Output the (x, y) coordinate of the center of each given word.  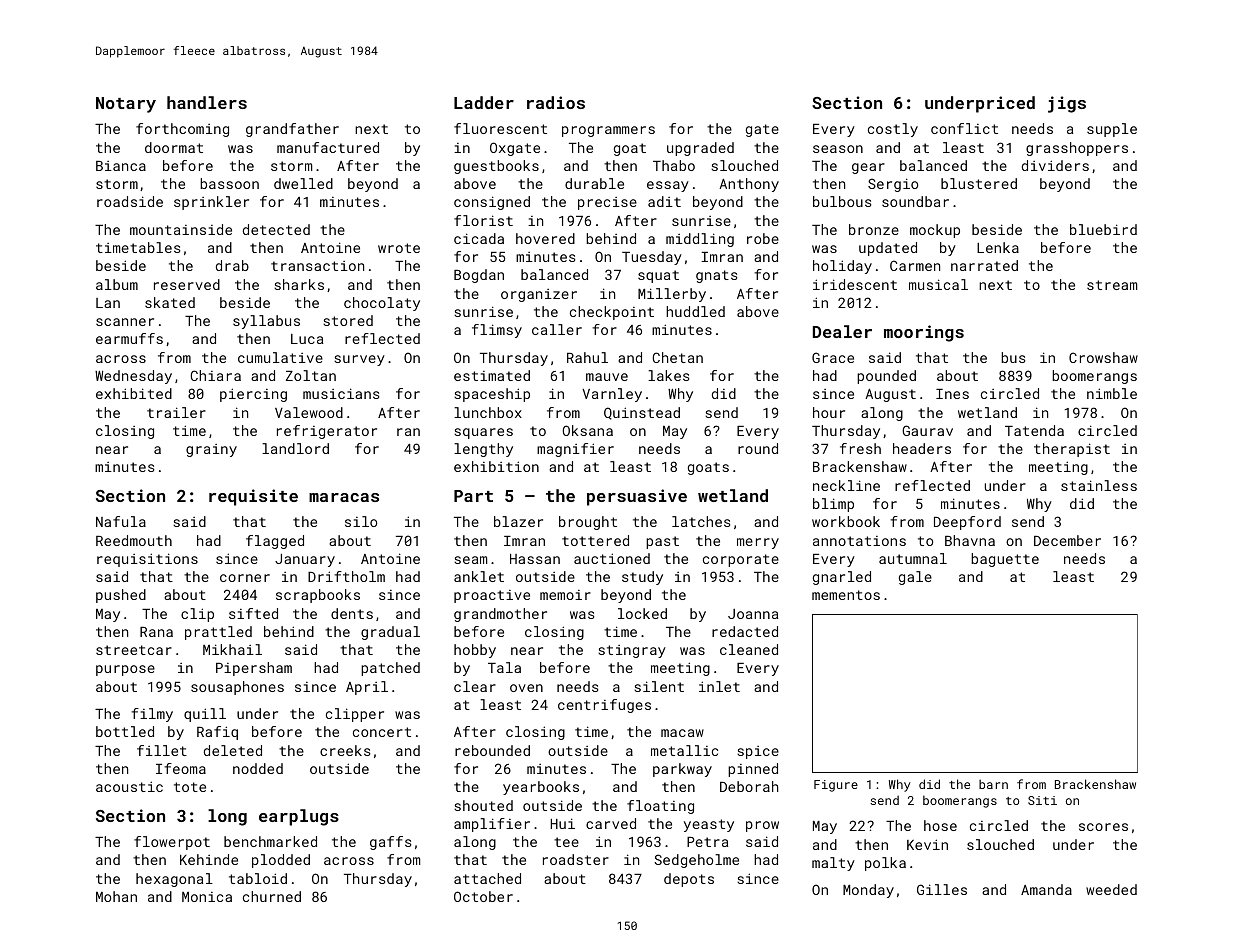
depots (689, 880)
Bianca (121, 166)
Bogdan (479, 276)
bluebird (1103, 229)
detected (276, 229)
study (642, 578)
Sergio (893, 185)
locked (642, 613)
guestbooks (496, 167)
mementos (846, 595)
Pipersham (254, 669)
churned (272, 896)
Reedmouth (134, 540)
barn (993, 784)
